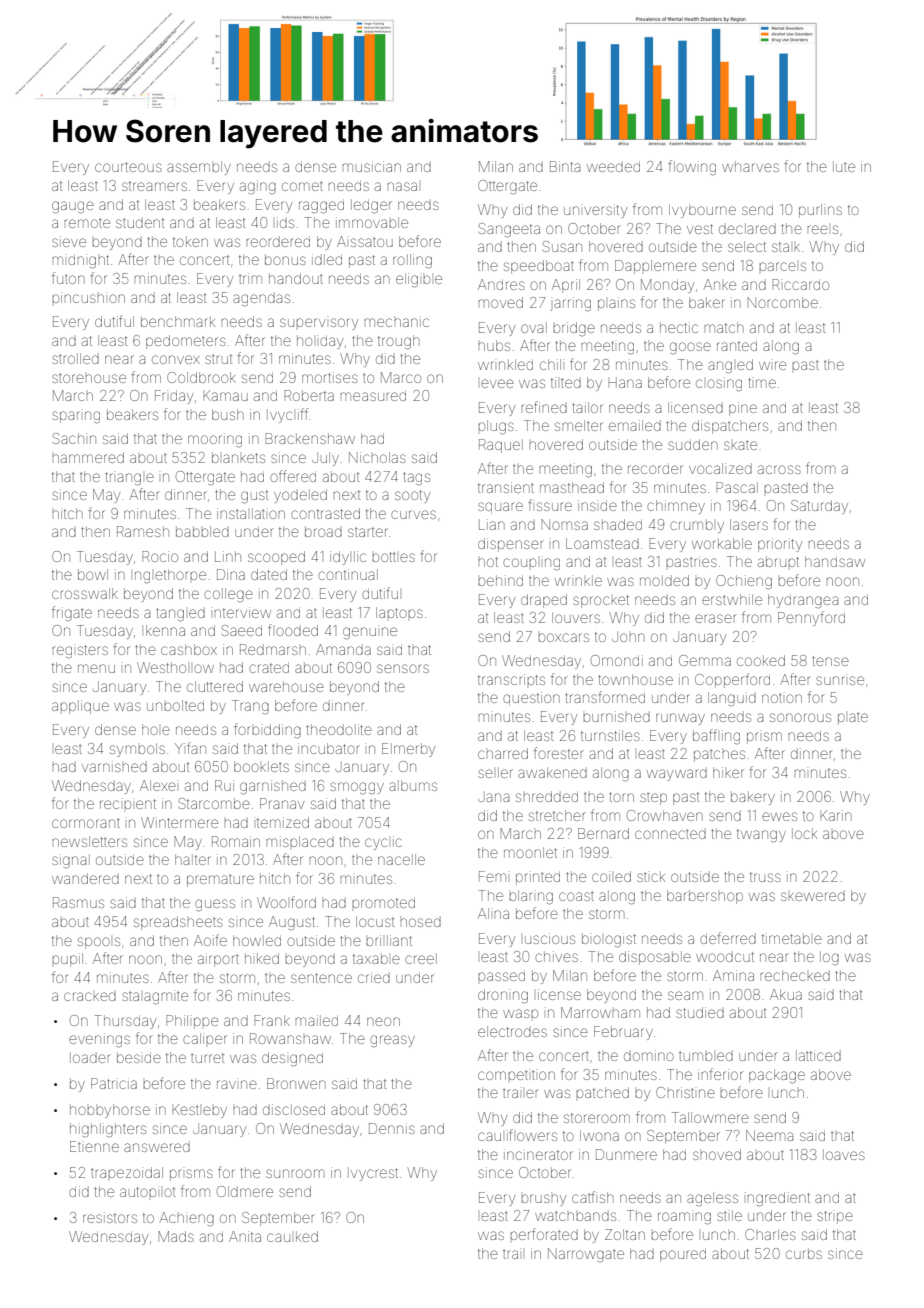 This page has height=1308, width=924. Describe the element at coordinates (371, 166) in the page. I see `musician` at that location.
